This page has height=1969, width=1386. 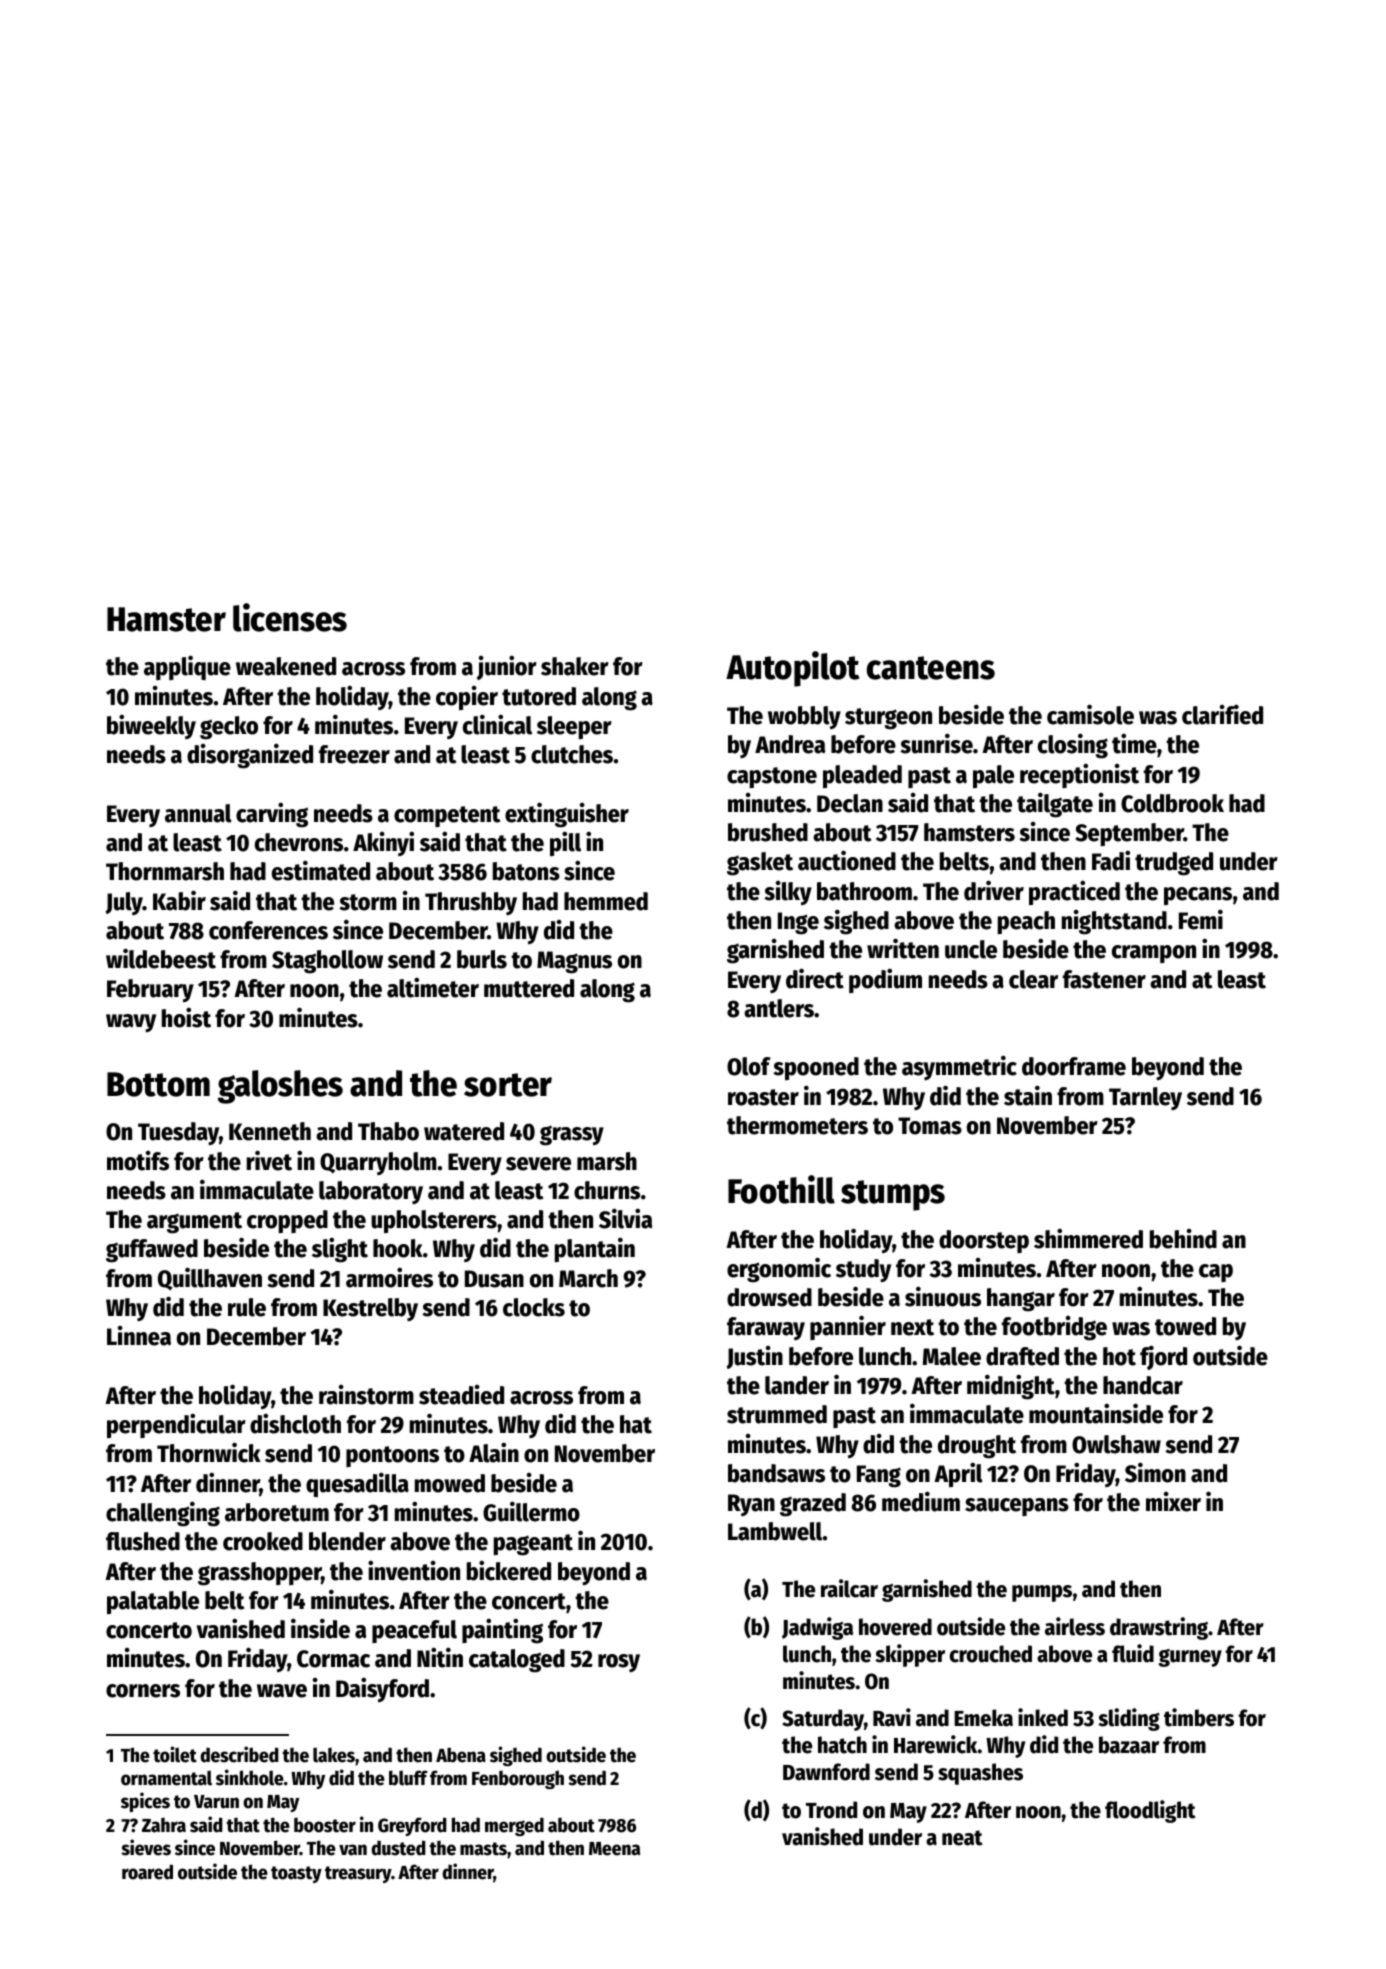 I want to click on September, so click(x=1129, y=834).
